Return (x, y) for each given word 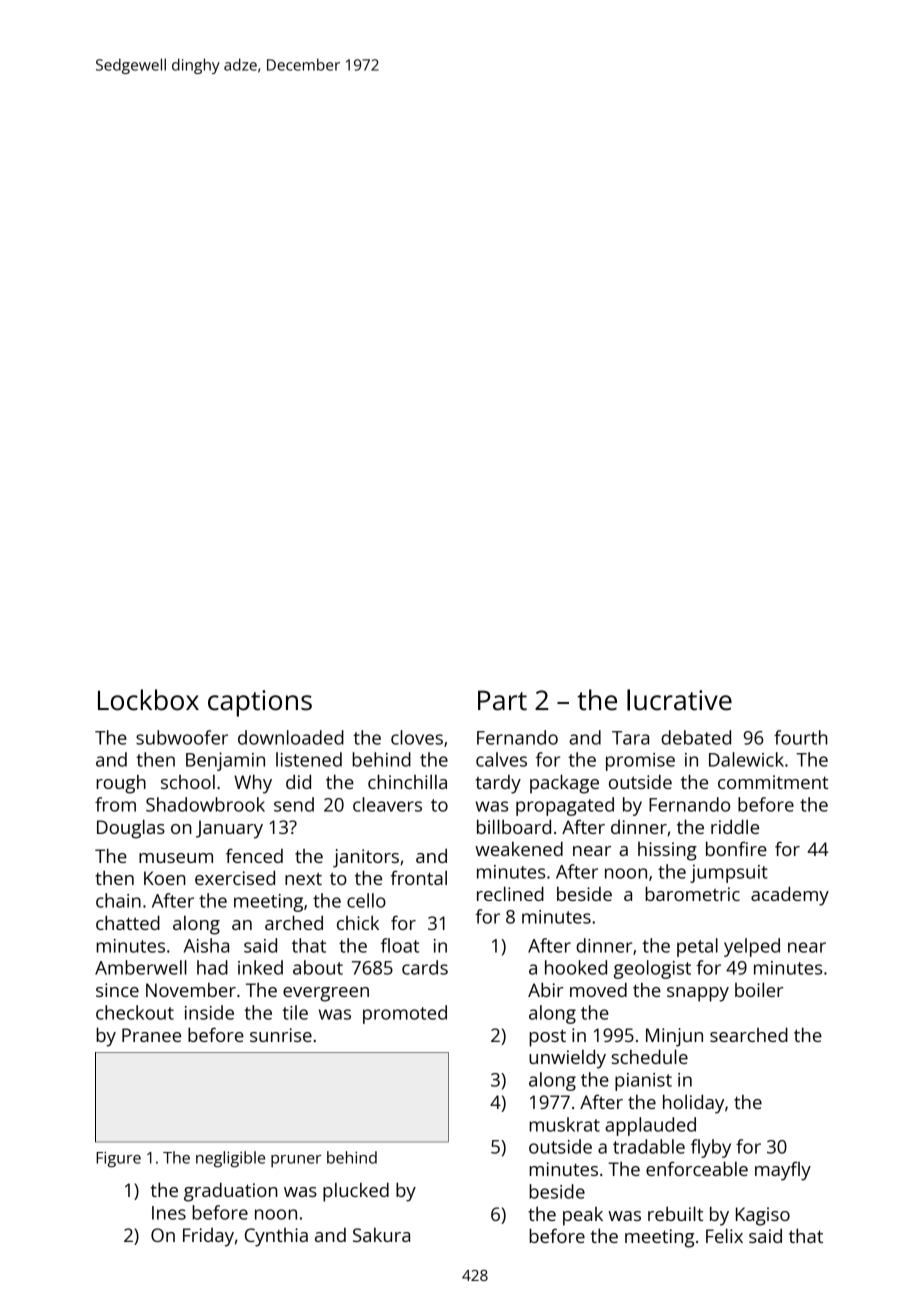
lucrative (679, 700)
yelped (752, 947)
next (303, 878)
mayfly (783, 1171)
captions (260, 703)
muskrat (564, 1124)
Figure (118, 1160)
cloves (417, 737)
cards (425, 967)
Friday (208, 1237)
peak (583, 1216)
